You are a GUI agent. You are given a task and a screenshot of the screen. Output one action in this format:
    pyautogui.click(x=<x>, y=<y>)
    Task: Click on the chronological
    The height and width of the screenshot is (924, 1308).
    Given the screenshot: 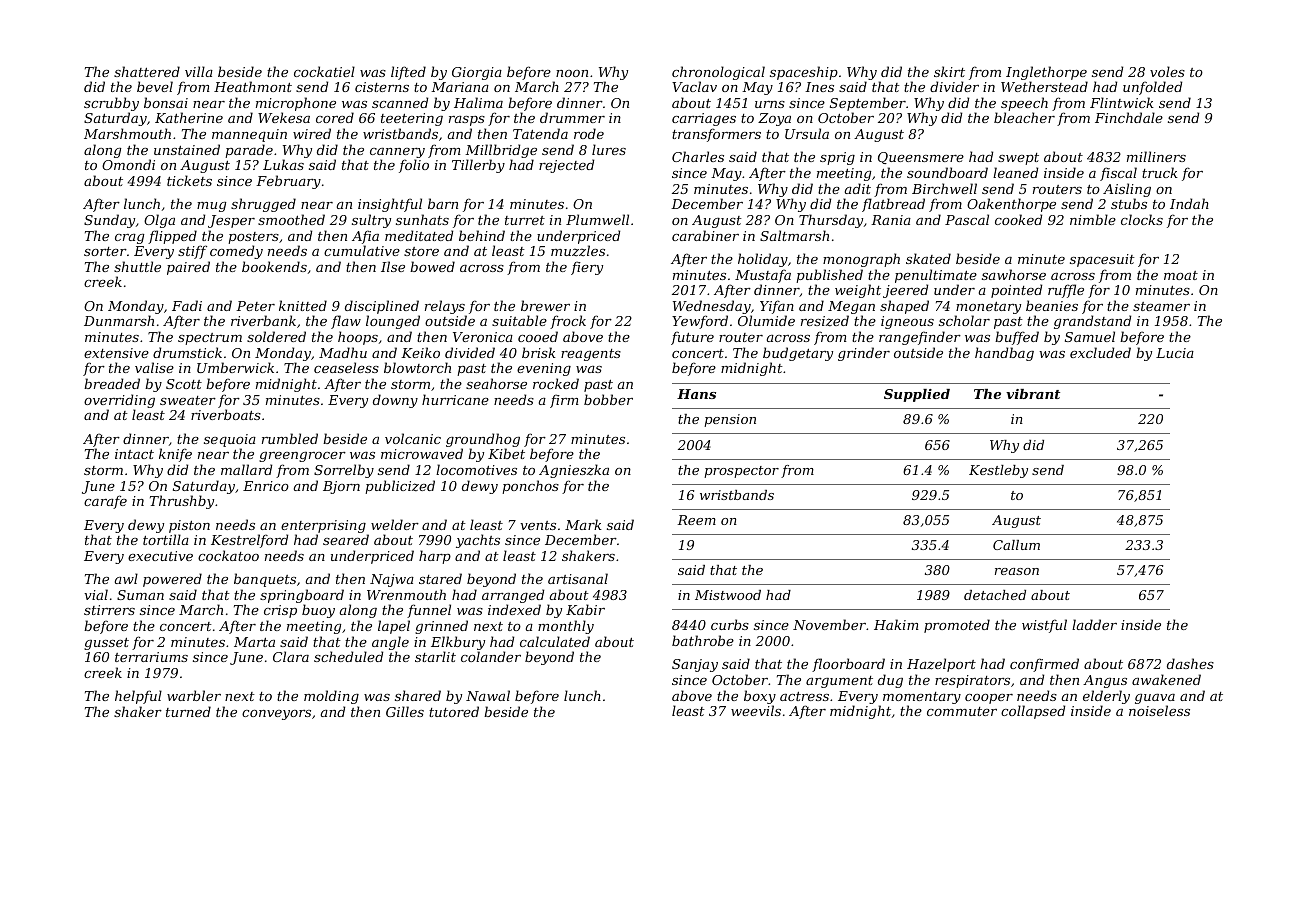 What is the action you would take?
    pyautogui.click(x=718, y=73)
